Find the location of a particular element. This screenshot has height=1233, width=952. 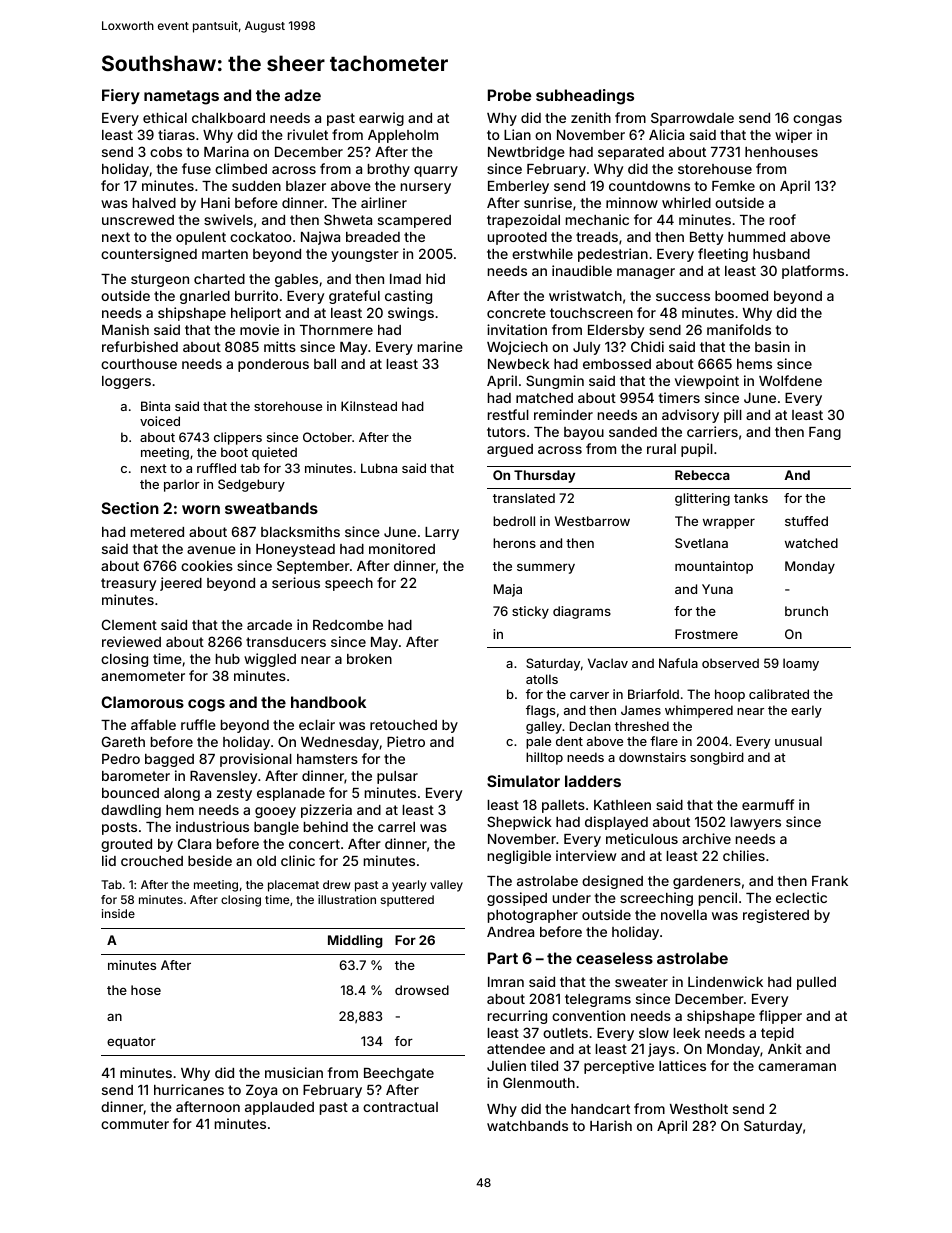

Thornmere is located at coordinates (336, 330).
